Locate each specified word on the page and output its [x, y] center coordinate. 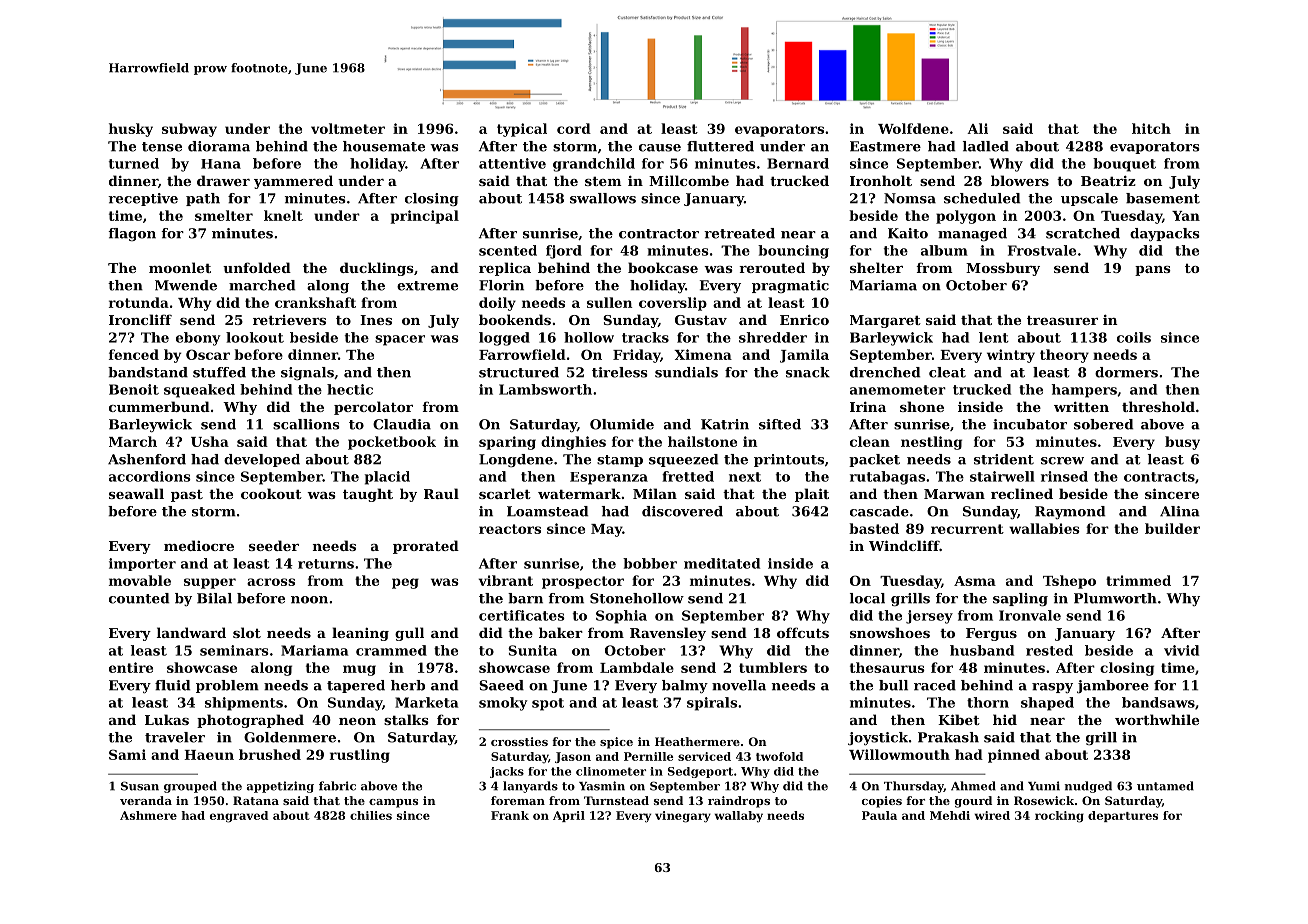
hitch [1151, 128]
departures [1123, 816]
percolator [373, 408]
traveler [175, 737]
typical [522, 130]
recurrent [967, 529]
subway [189, 130]
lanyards [530, 787]
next [745, 477]
